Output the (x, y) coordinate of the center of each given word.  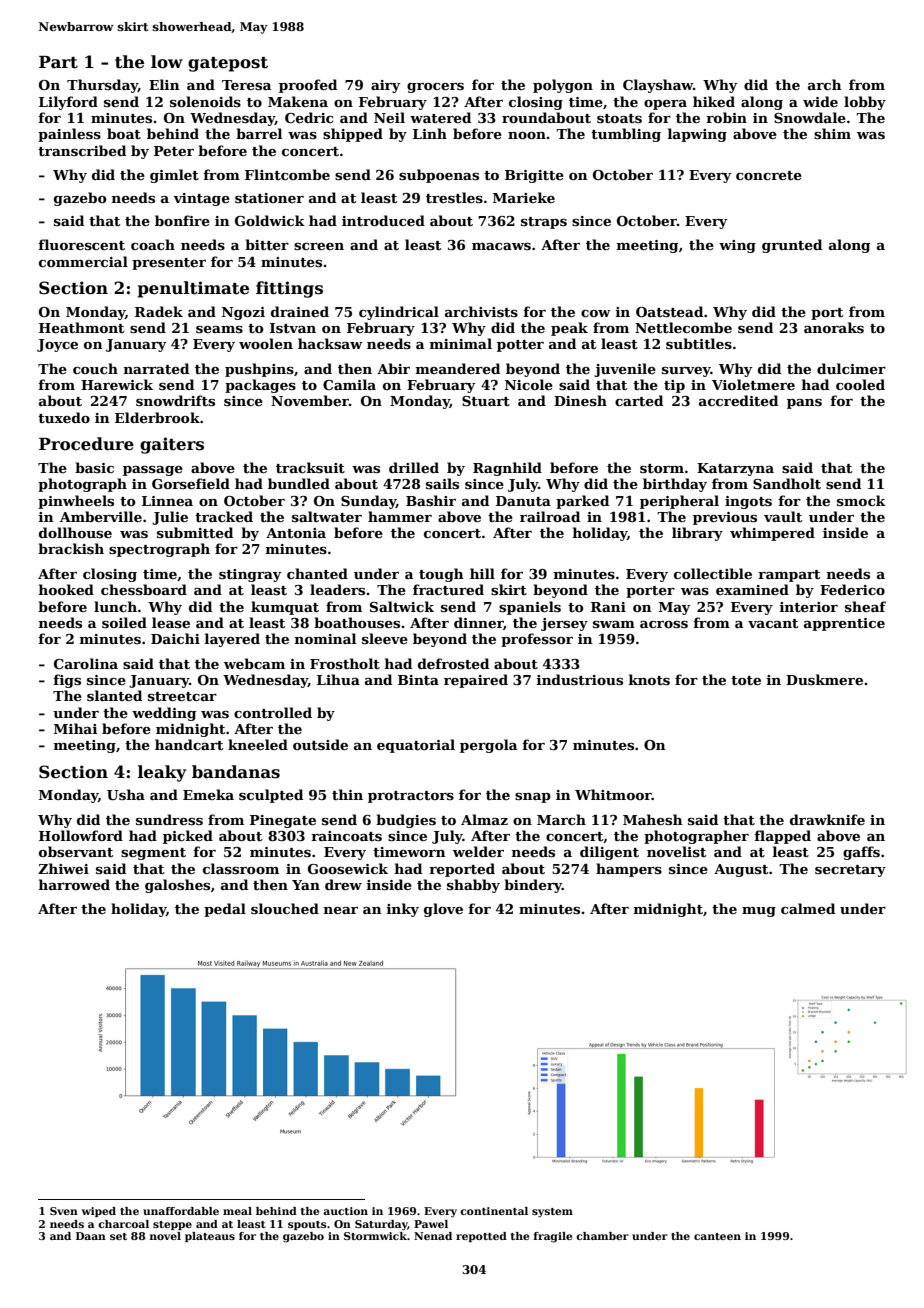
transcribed (82, 150)
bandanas (236, 772)
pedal (225, 910)
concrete (769, 175)
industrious (580, 679)
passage (153, 471)
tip (674, 386)
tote (746, 680)
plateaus (210, 1237)
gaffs (861, 853)
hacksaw (330, 343)
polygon (563, 86)
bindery (533, 886)
